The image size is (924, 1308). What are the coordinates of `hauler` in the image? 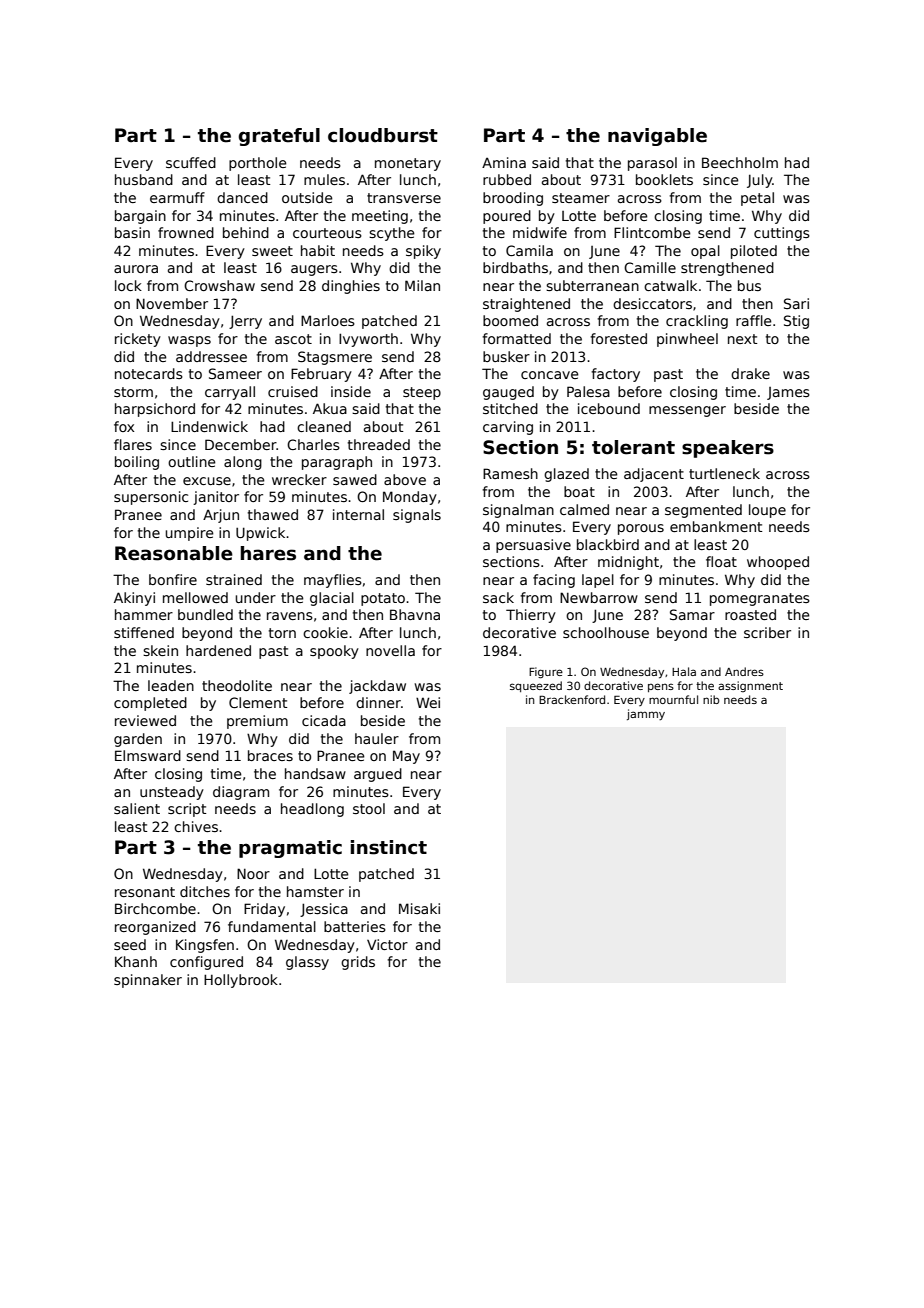 It's located at (377, 738).
